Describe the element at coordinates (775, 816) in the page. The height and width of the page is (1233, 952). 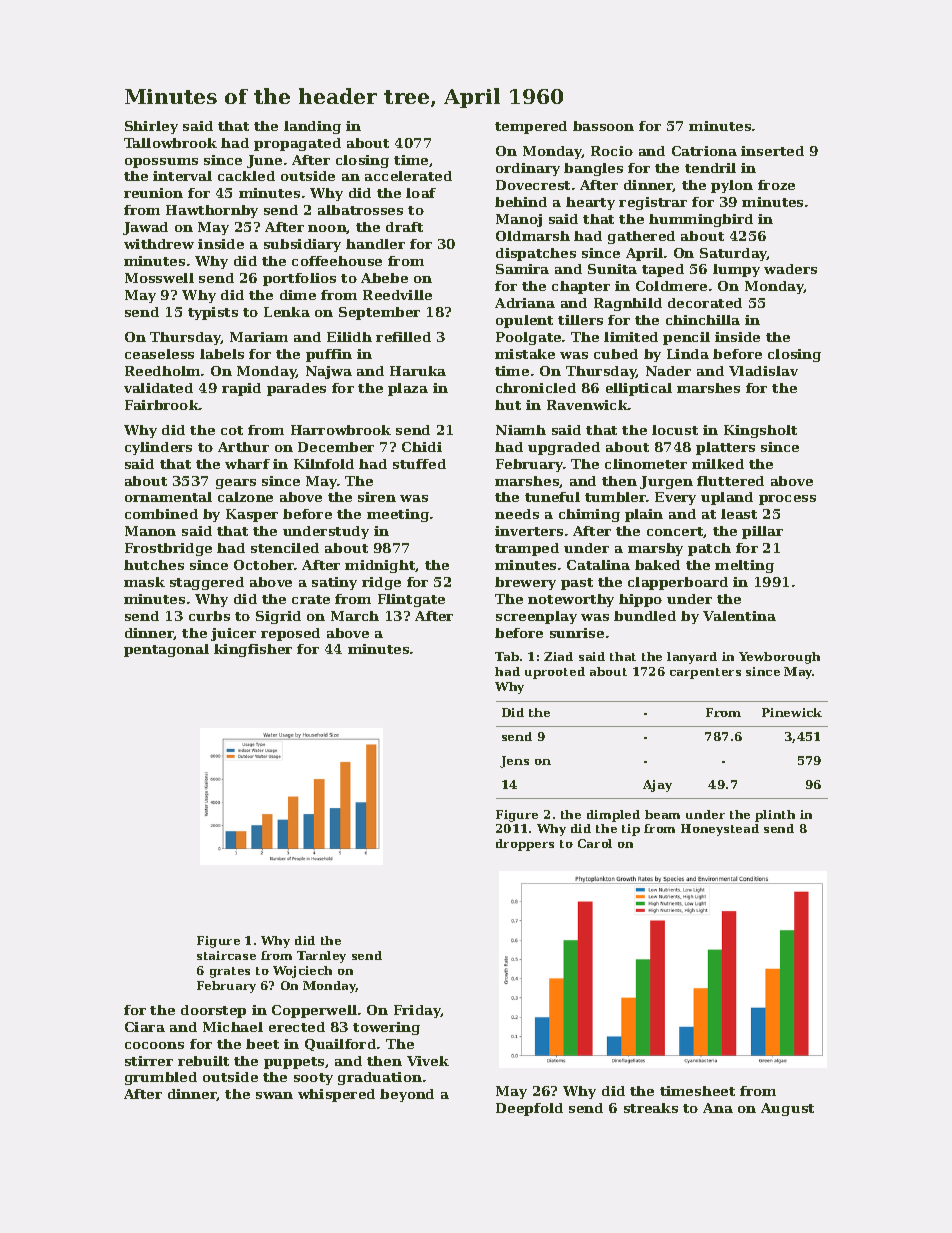
I see `plinth` at that location.
